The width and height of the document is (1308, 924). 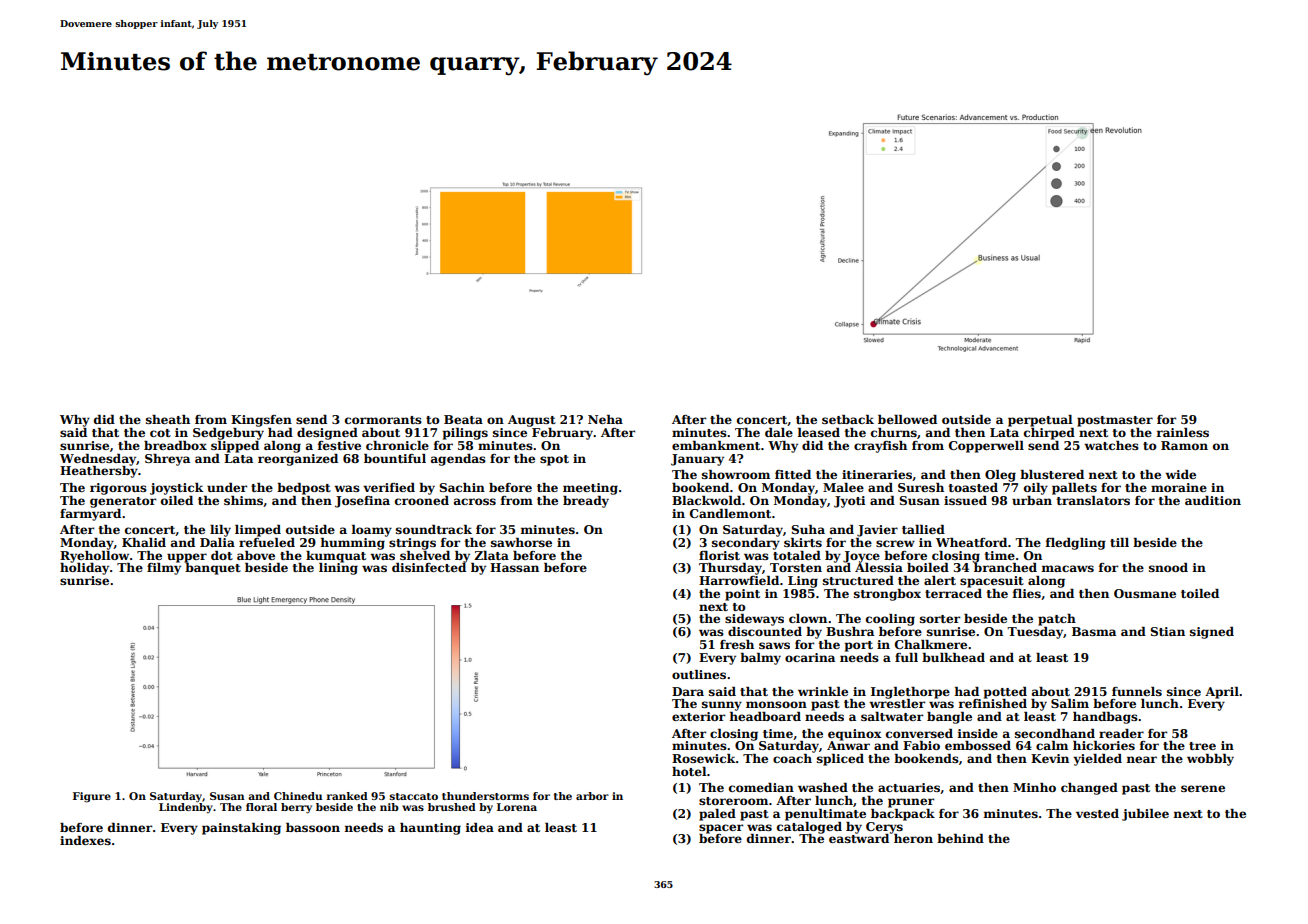 I want to click on coach, so click(x=792, y=758).
